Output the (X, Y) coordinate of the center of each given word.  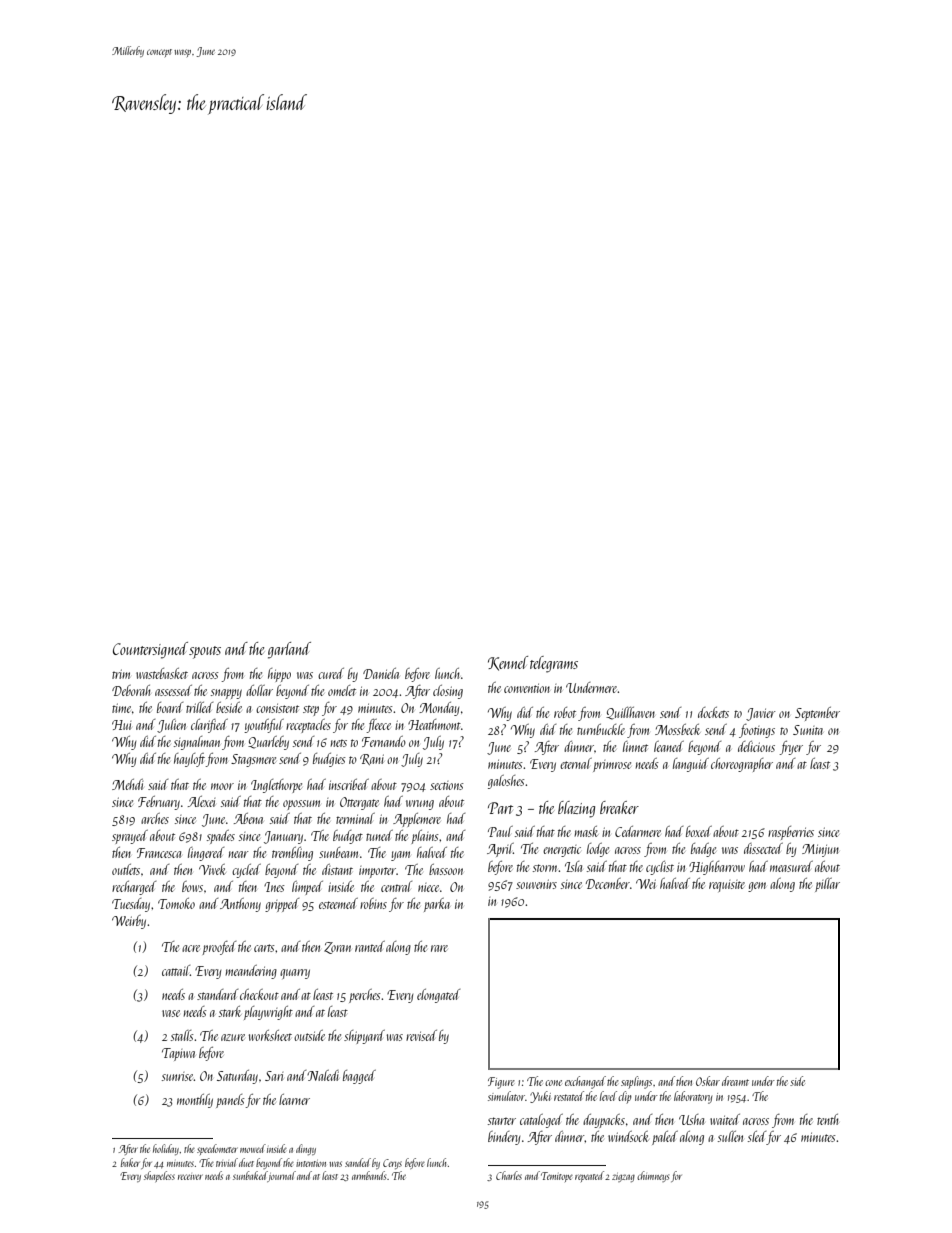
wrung (420, 805)
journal (282, 1176)
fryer (791, 748)
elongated (438, 996)
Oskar (708, 1081)
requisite (727, 886)
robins (373, 903)
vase (171, 1013)
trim (121, 674)
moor (222, 786)
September (817, 714)
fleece (378, 726)
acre (191, 948)
